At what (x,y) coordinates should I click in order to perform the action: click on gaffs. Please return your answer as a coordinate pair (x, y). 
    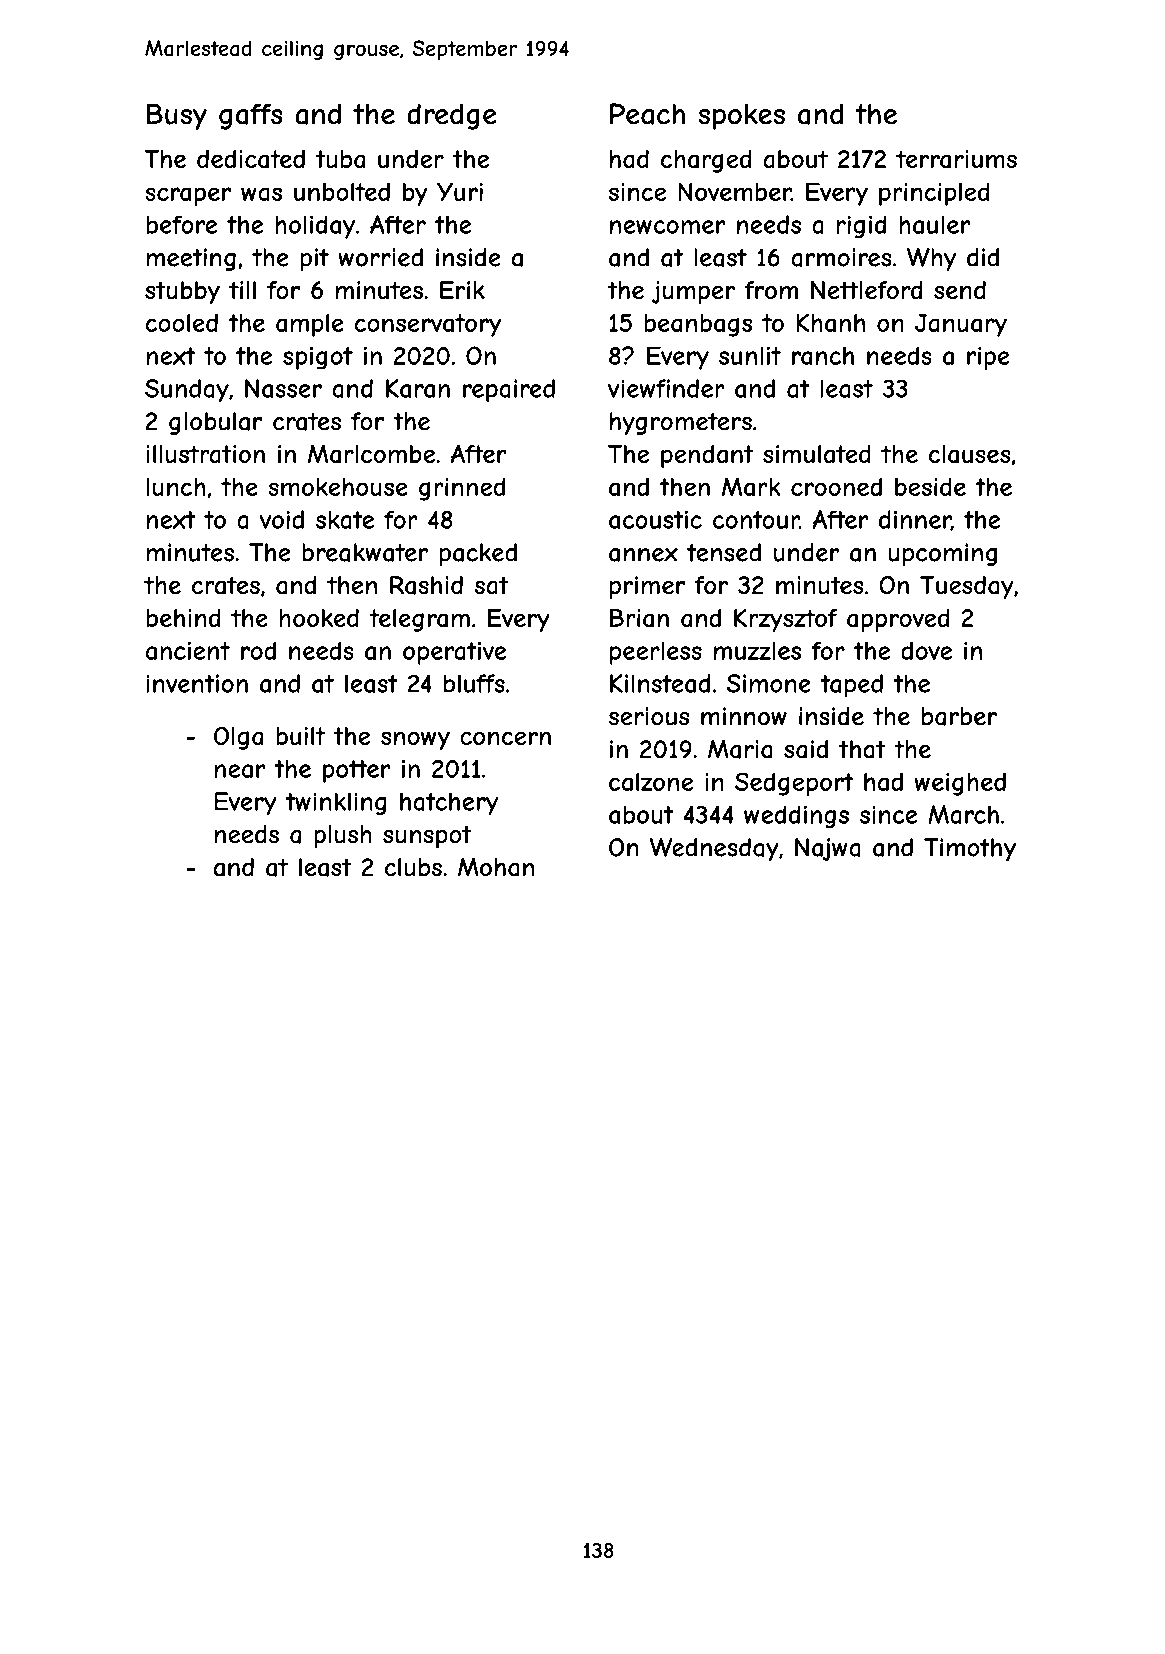
    Looking at the image, I should click on (251, 116).
